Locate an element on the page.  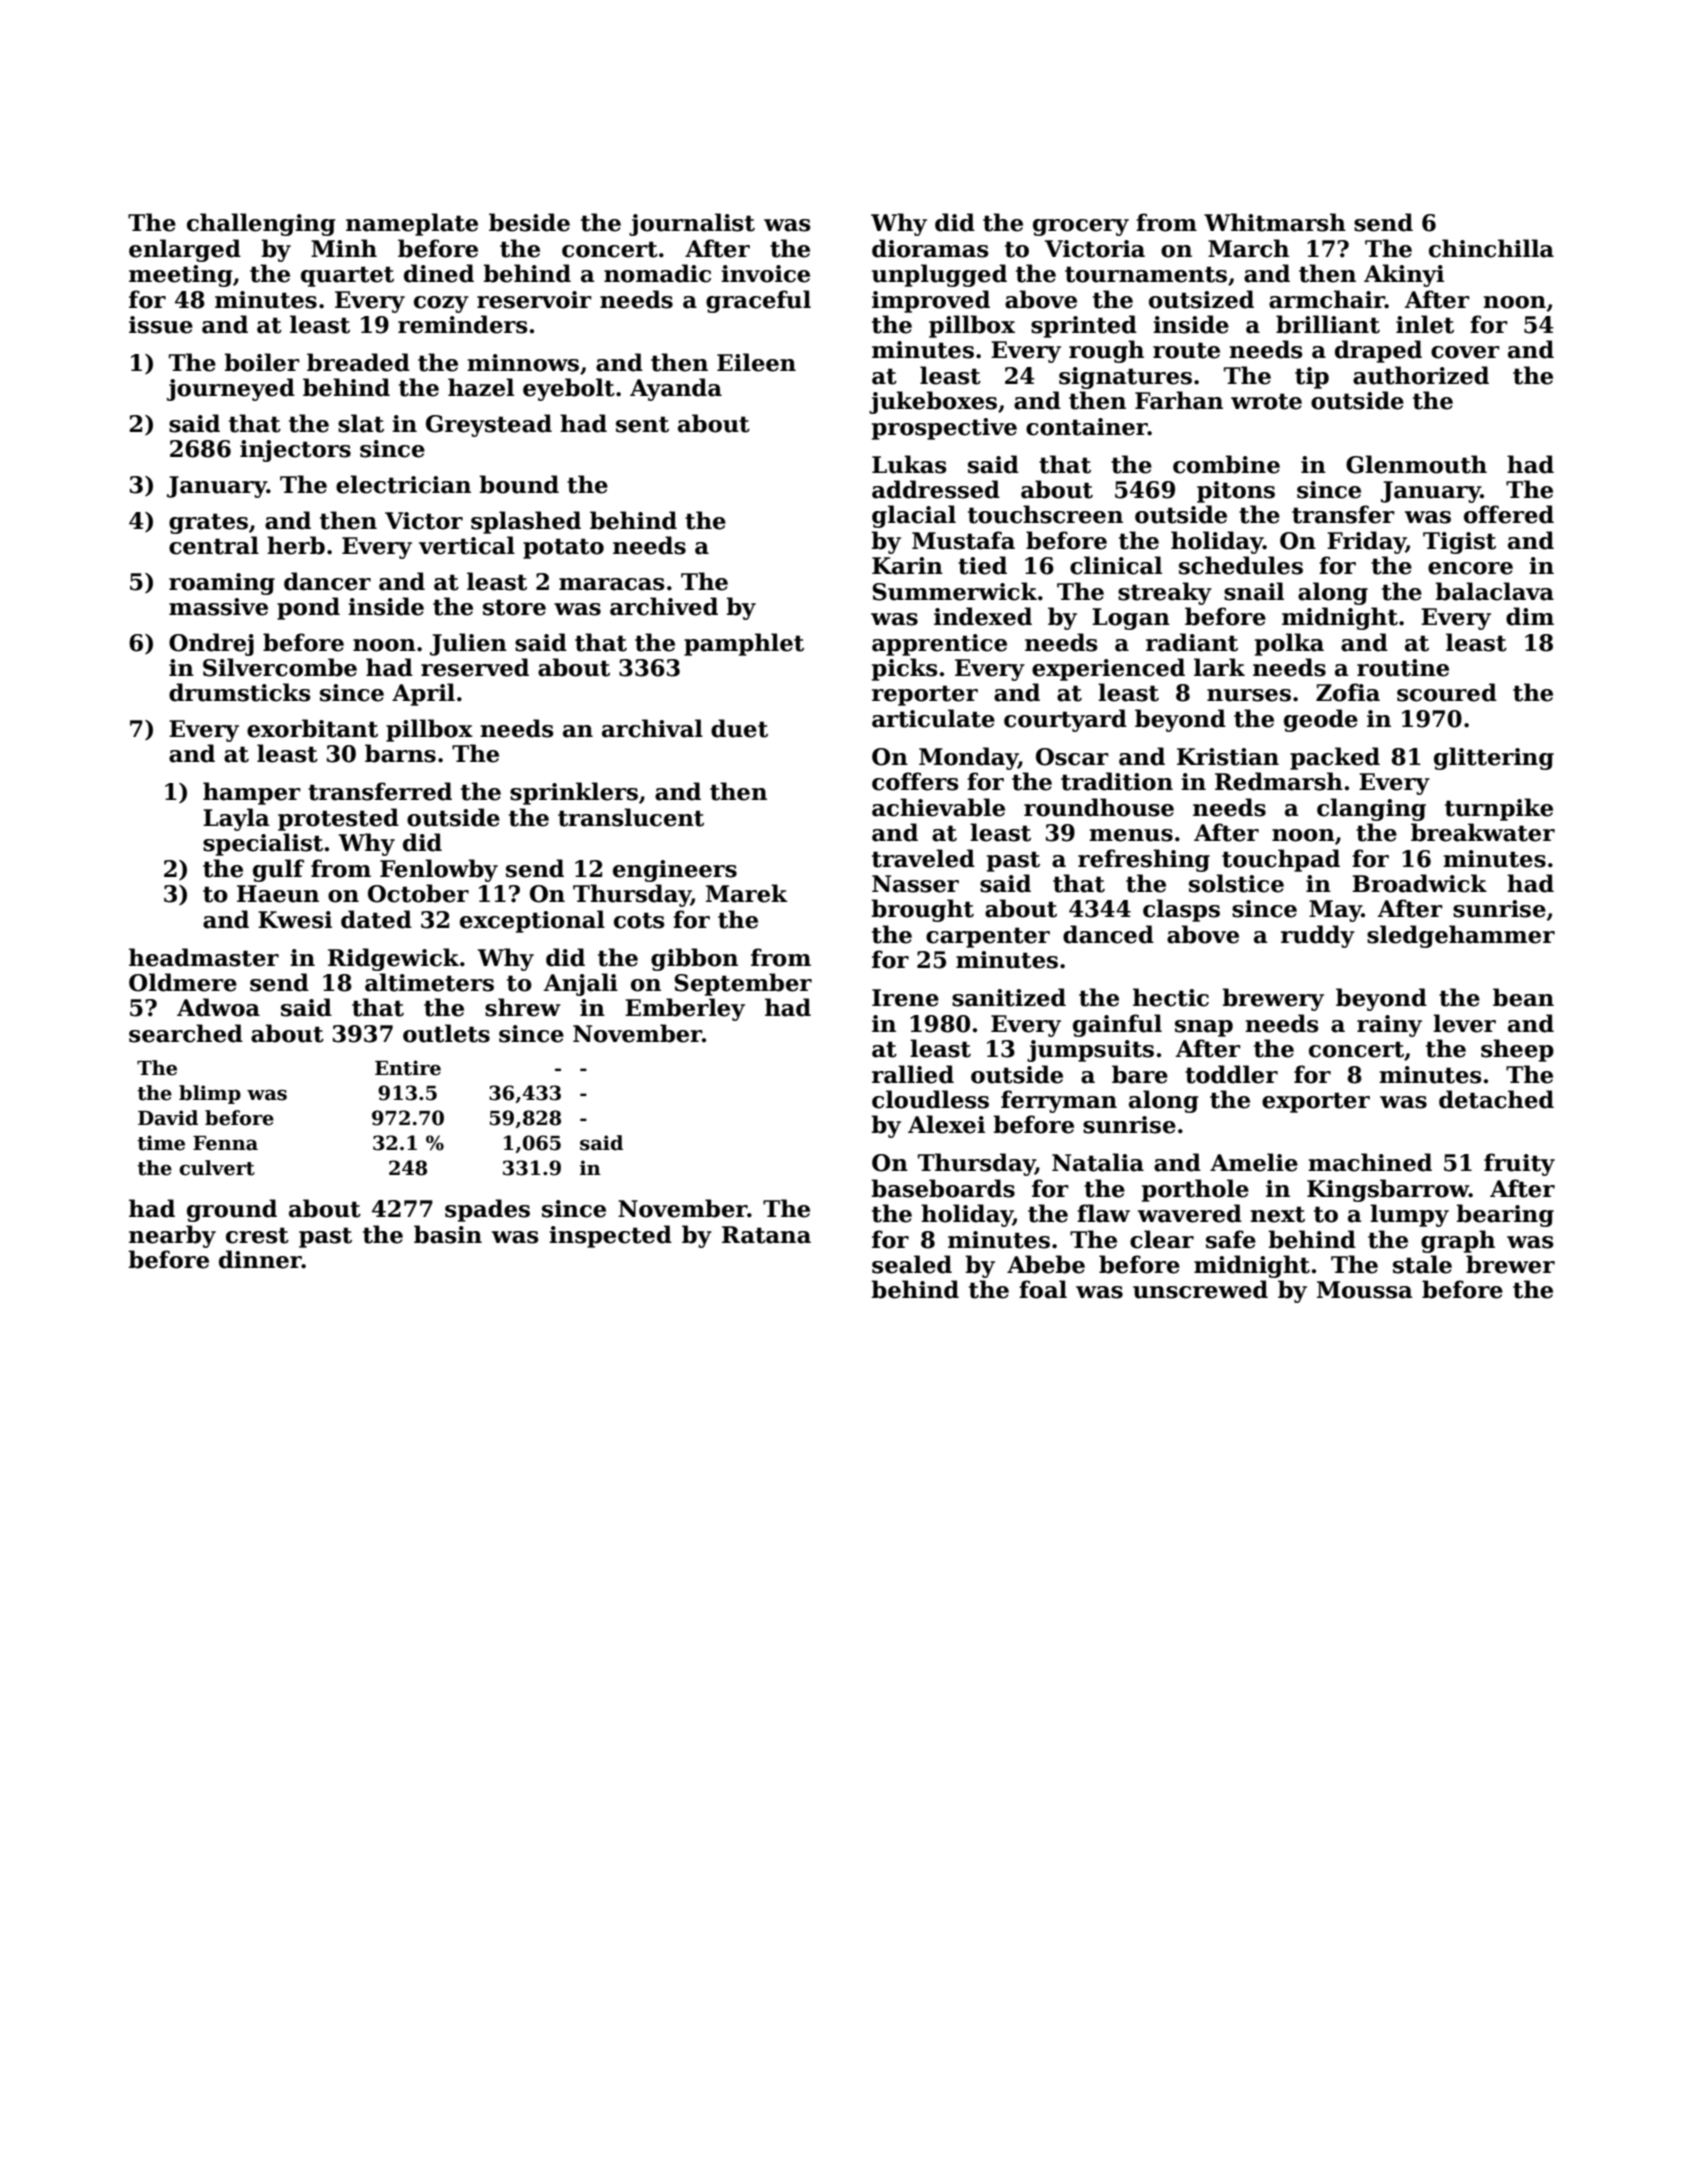
Entire is located at coordinates (408, 1068).
